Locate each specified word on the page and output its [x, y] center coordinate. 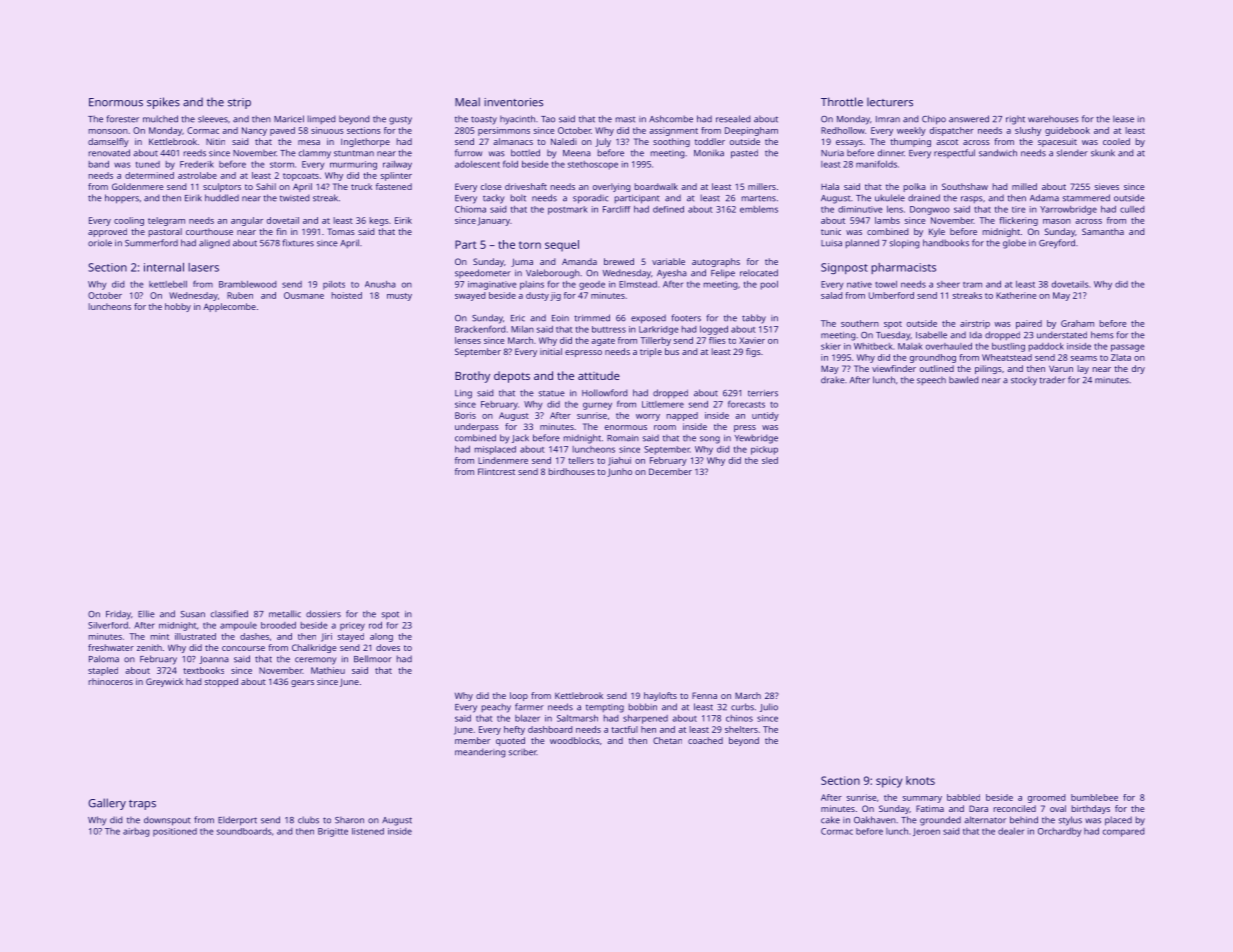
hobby [178, 307]
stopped [221, 682]
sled [770, 460]
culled [1132, 209]
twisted [295, 198]
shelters [741, 729]
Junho [619, 472]
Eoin [560, 318]
